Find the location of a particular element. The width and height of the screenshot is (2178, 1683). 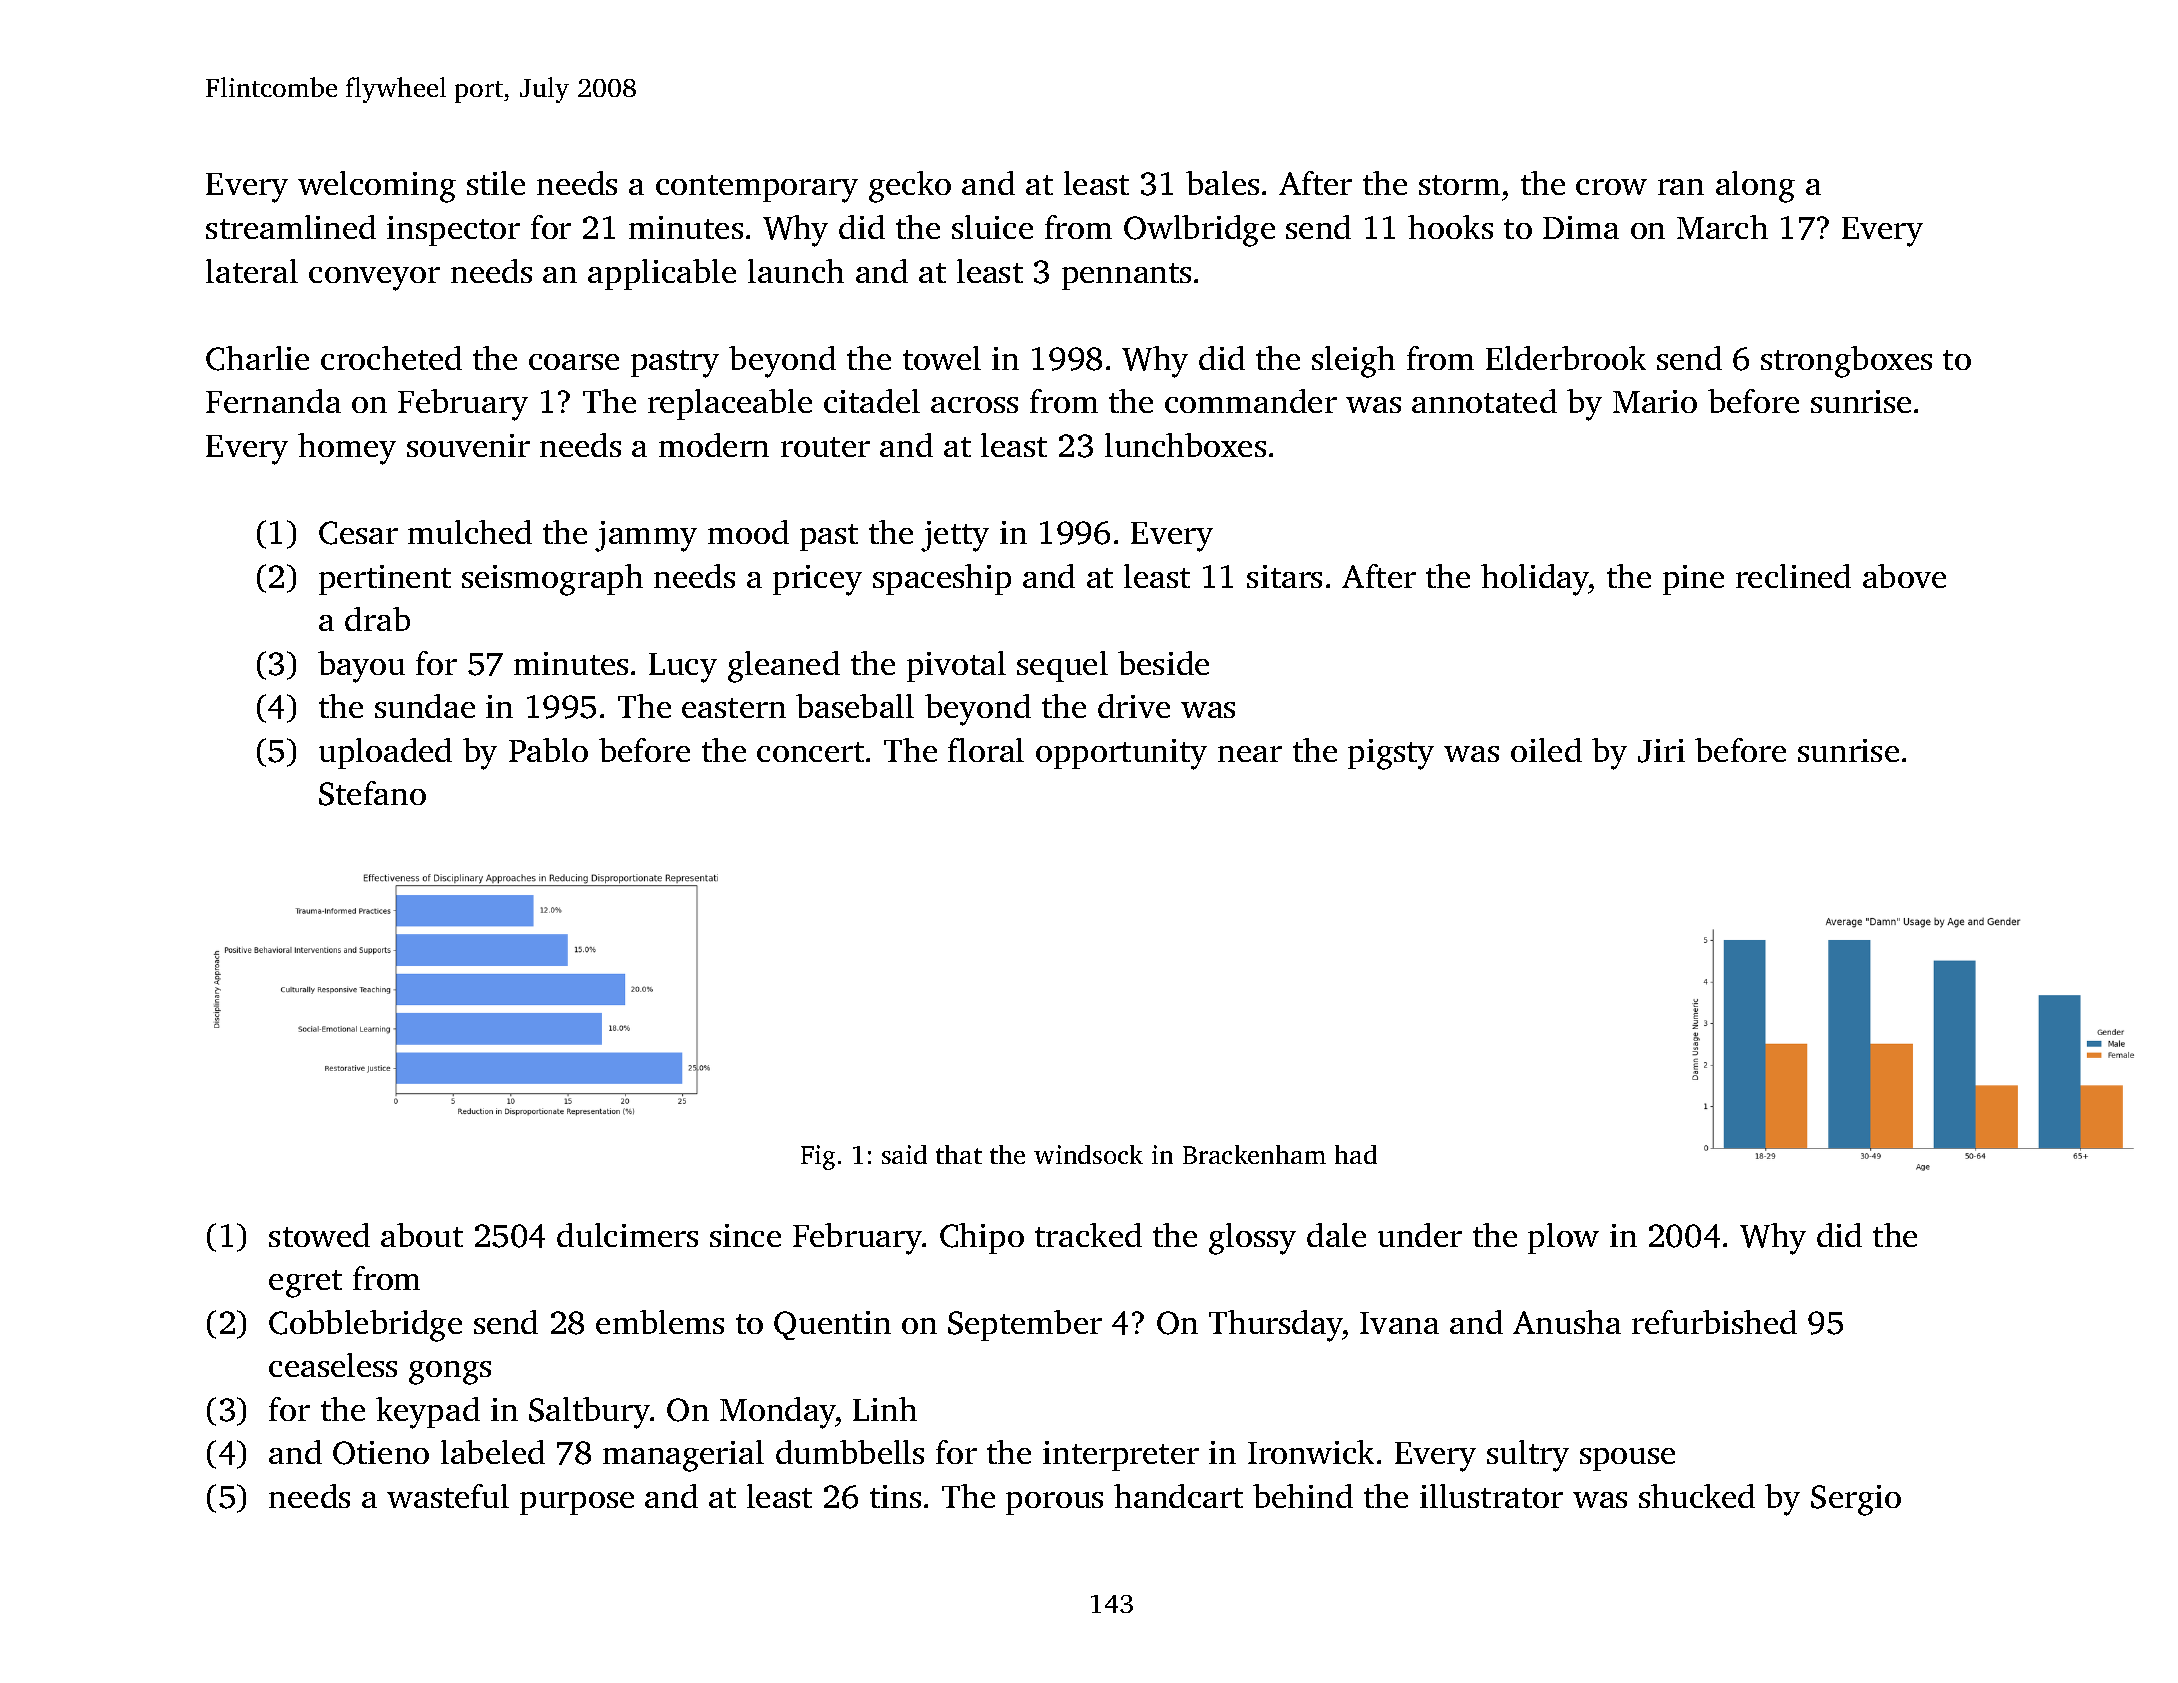

storm is located at coordinates (1459, 185).
